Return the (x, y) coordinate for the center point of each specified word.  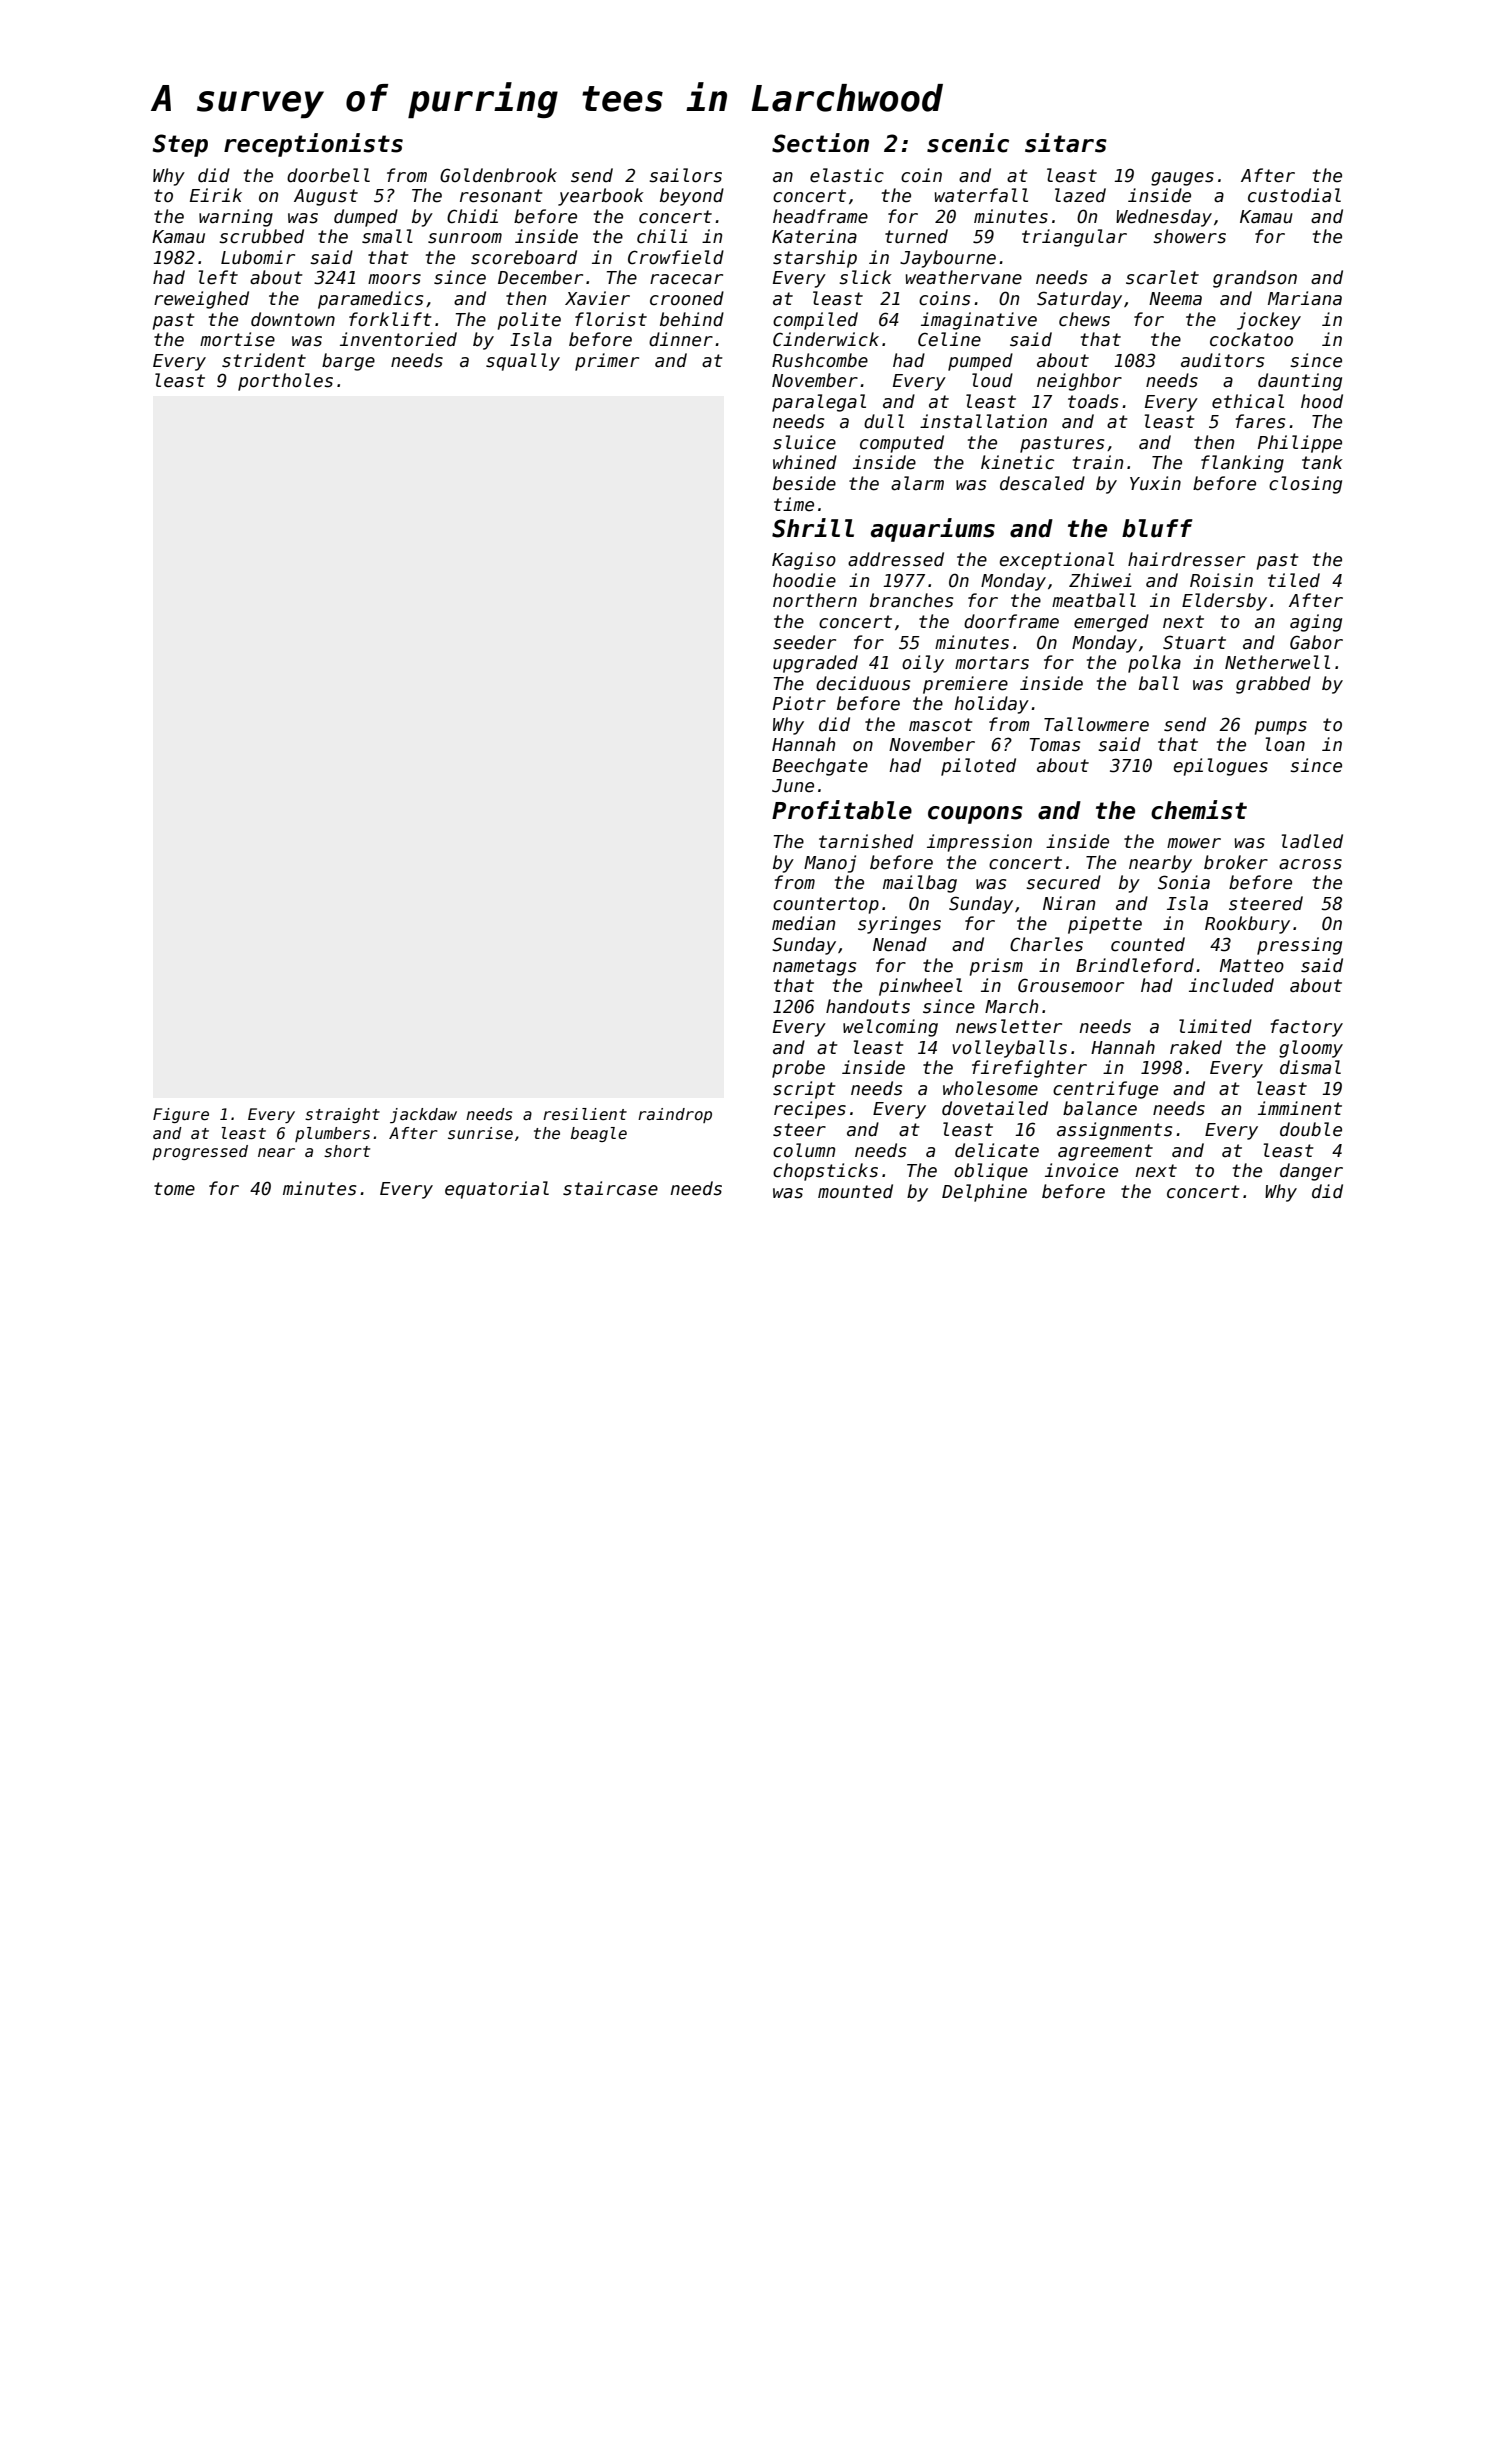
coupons (975, 815)
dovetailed (995, 1108)
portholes (285, 382)
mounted (855, 1191)
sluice (804, 442)
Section (820, 143)
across (1310, 864)
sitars (1066, 143)
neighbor (1079, 382)
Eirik (216, 195)
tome (174, 1189)
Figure (181, 1115)
